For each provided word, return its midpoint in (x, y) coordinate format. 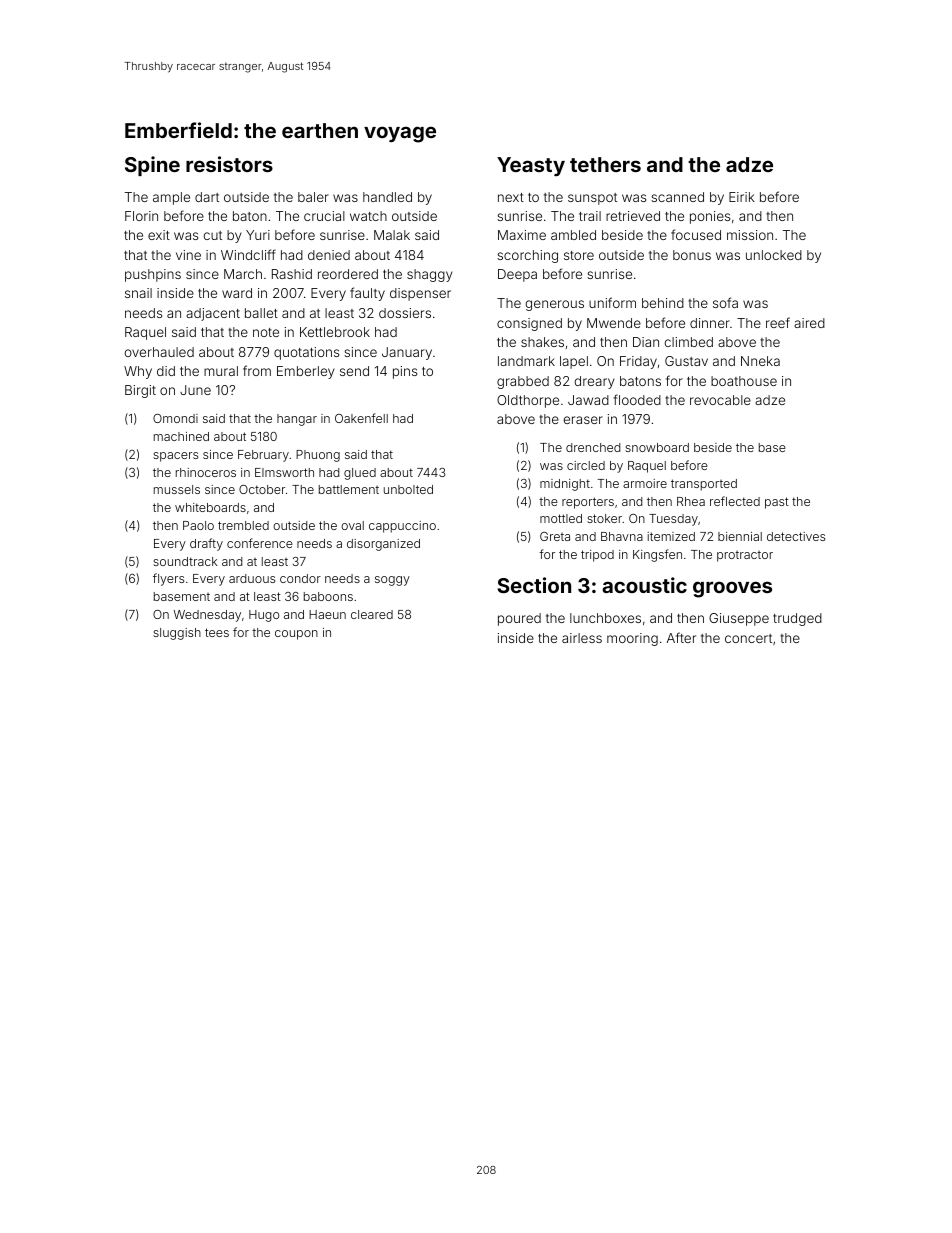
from (257, 370)
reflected (735, 501)
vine (188, 255)
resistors (229, 164)
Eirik (742, 197)
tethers (605, 164)
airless (582, 638)
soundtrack (185, 561)
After (681, 637)
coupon (296, 635)
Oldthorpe (528, 401)
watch (368, 216)
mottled (561, 518)
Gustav (686, 361)
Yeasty (531, 166)
